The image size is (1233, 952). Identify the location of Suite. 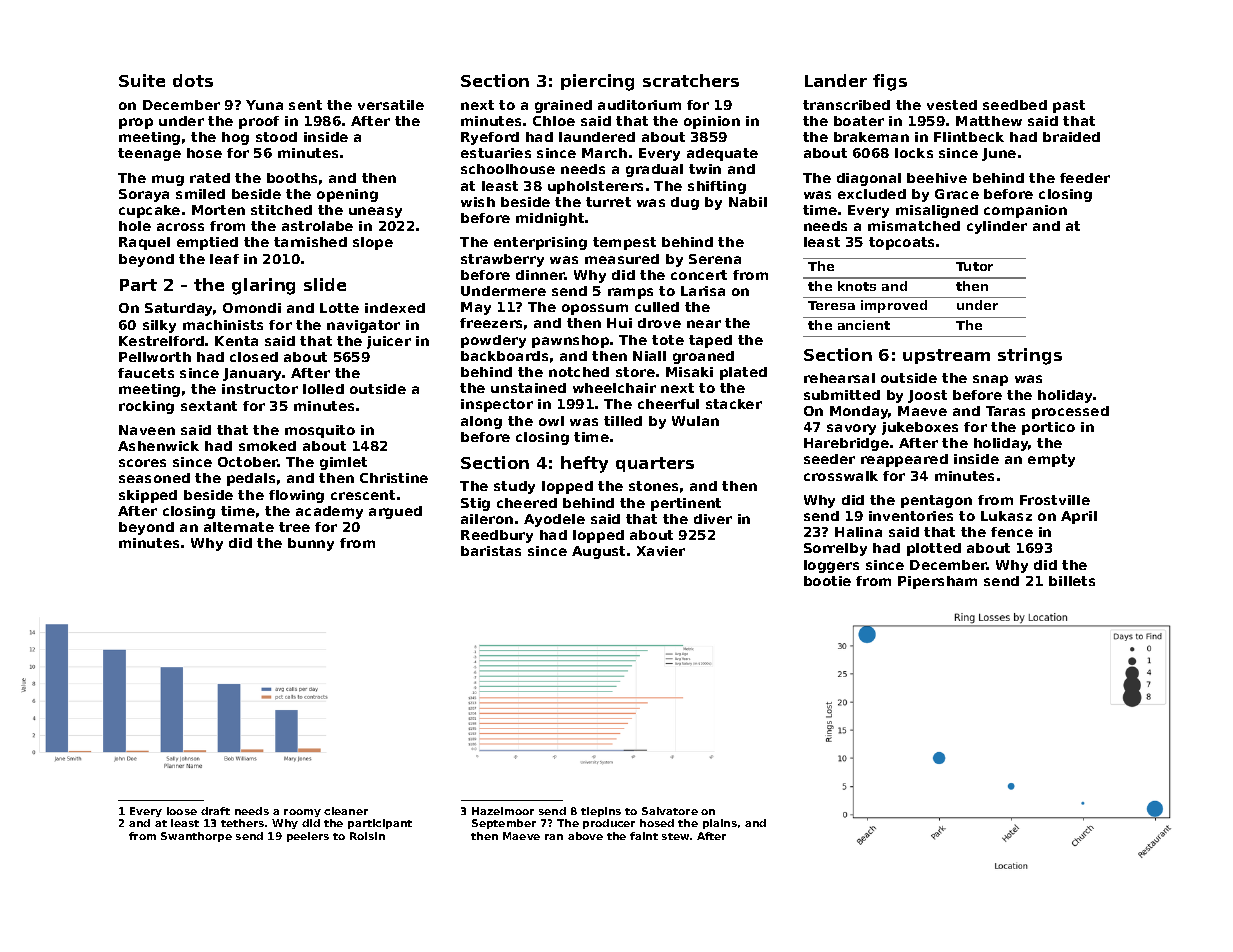
(142, 80).
